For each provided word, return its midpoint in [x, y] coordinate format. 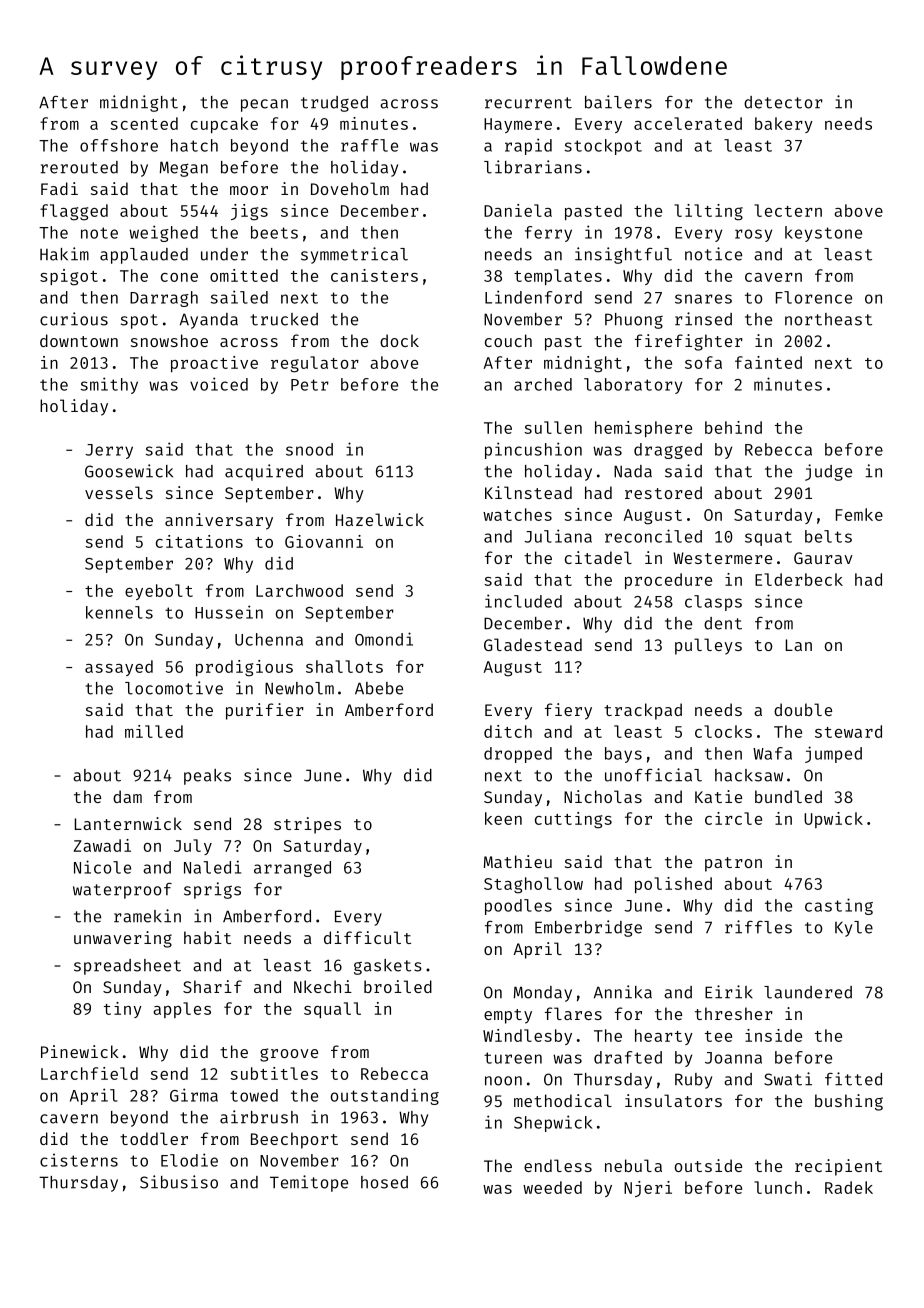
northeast [828, 319]
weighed [163, 233]
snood [309, 449]
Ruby [693, 1081]
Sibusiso [179, 1182]
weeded [552, 1187]
